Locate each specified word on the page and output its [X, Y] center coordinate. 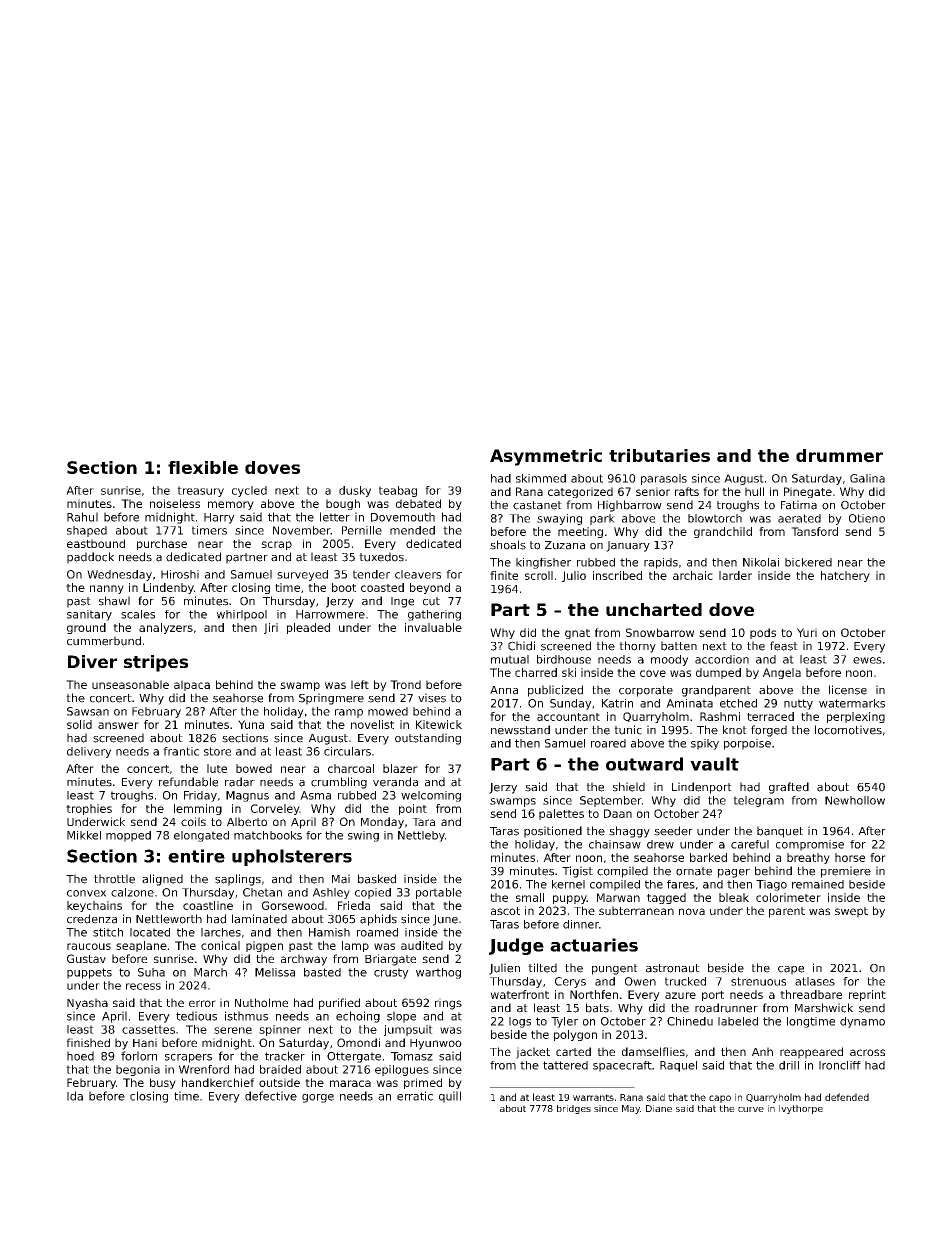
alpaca [192, 685]
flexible [203, 467]
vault [714, 764]
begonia [138, 1070]
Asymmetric [546, 457]
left [360, 684]
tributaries [659, 455]
